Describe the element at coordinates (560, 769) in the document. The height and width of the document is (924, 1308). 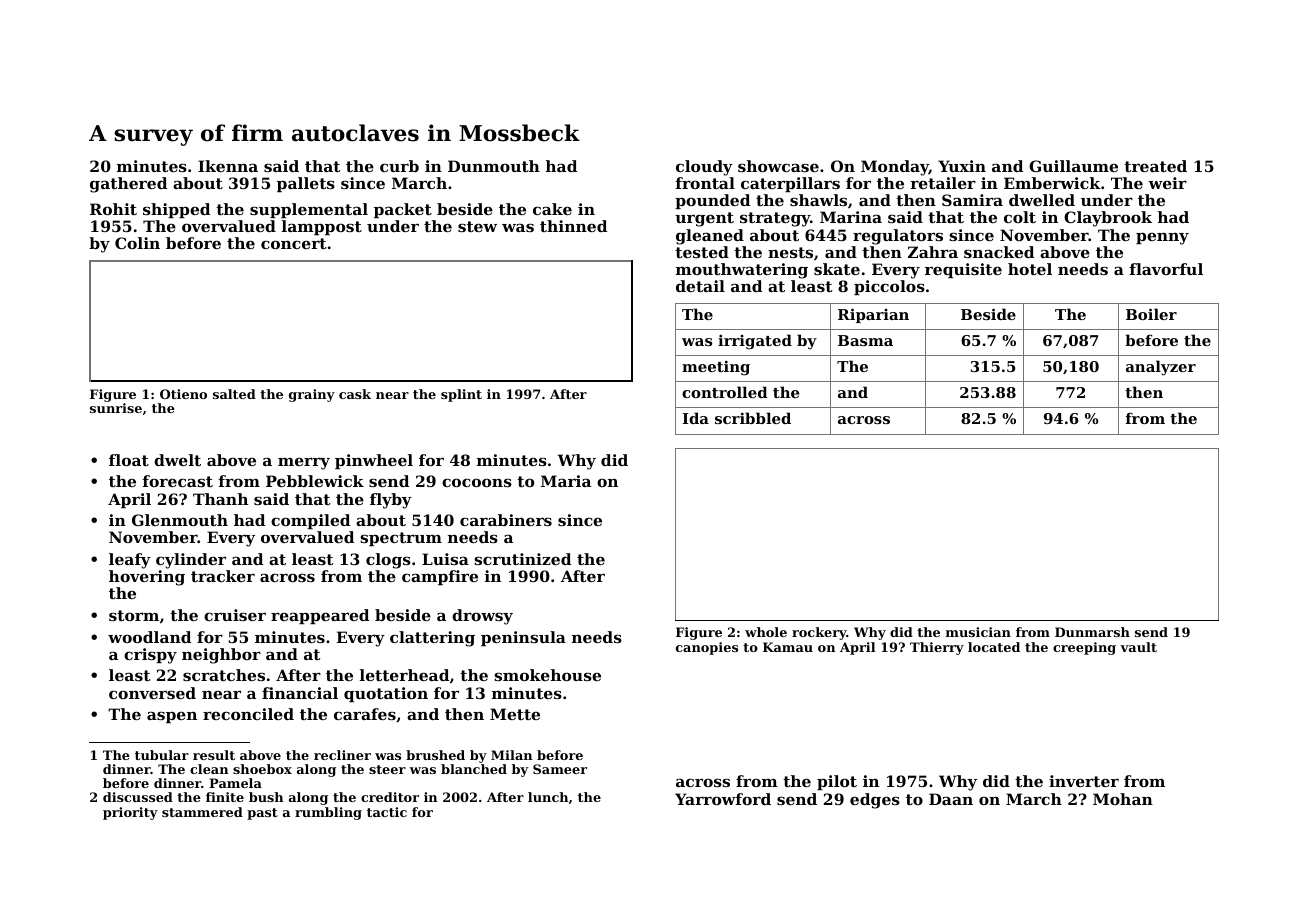
I see `Sameer` at that location.
